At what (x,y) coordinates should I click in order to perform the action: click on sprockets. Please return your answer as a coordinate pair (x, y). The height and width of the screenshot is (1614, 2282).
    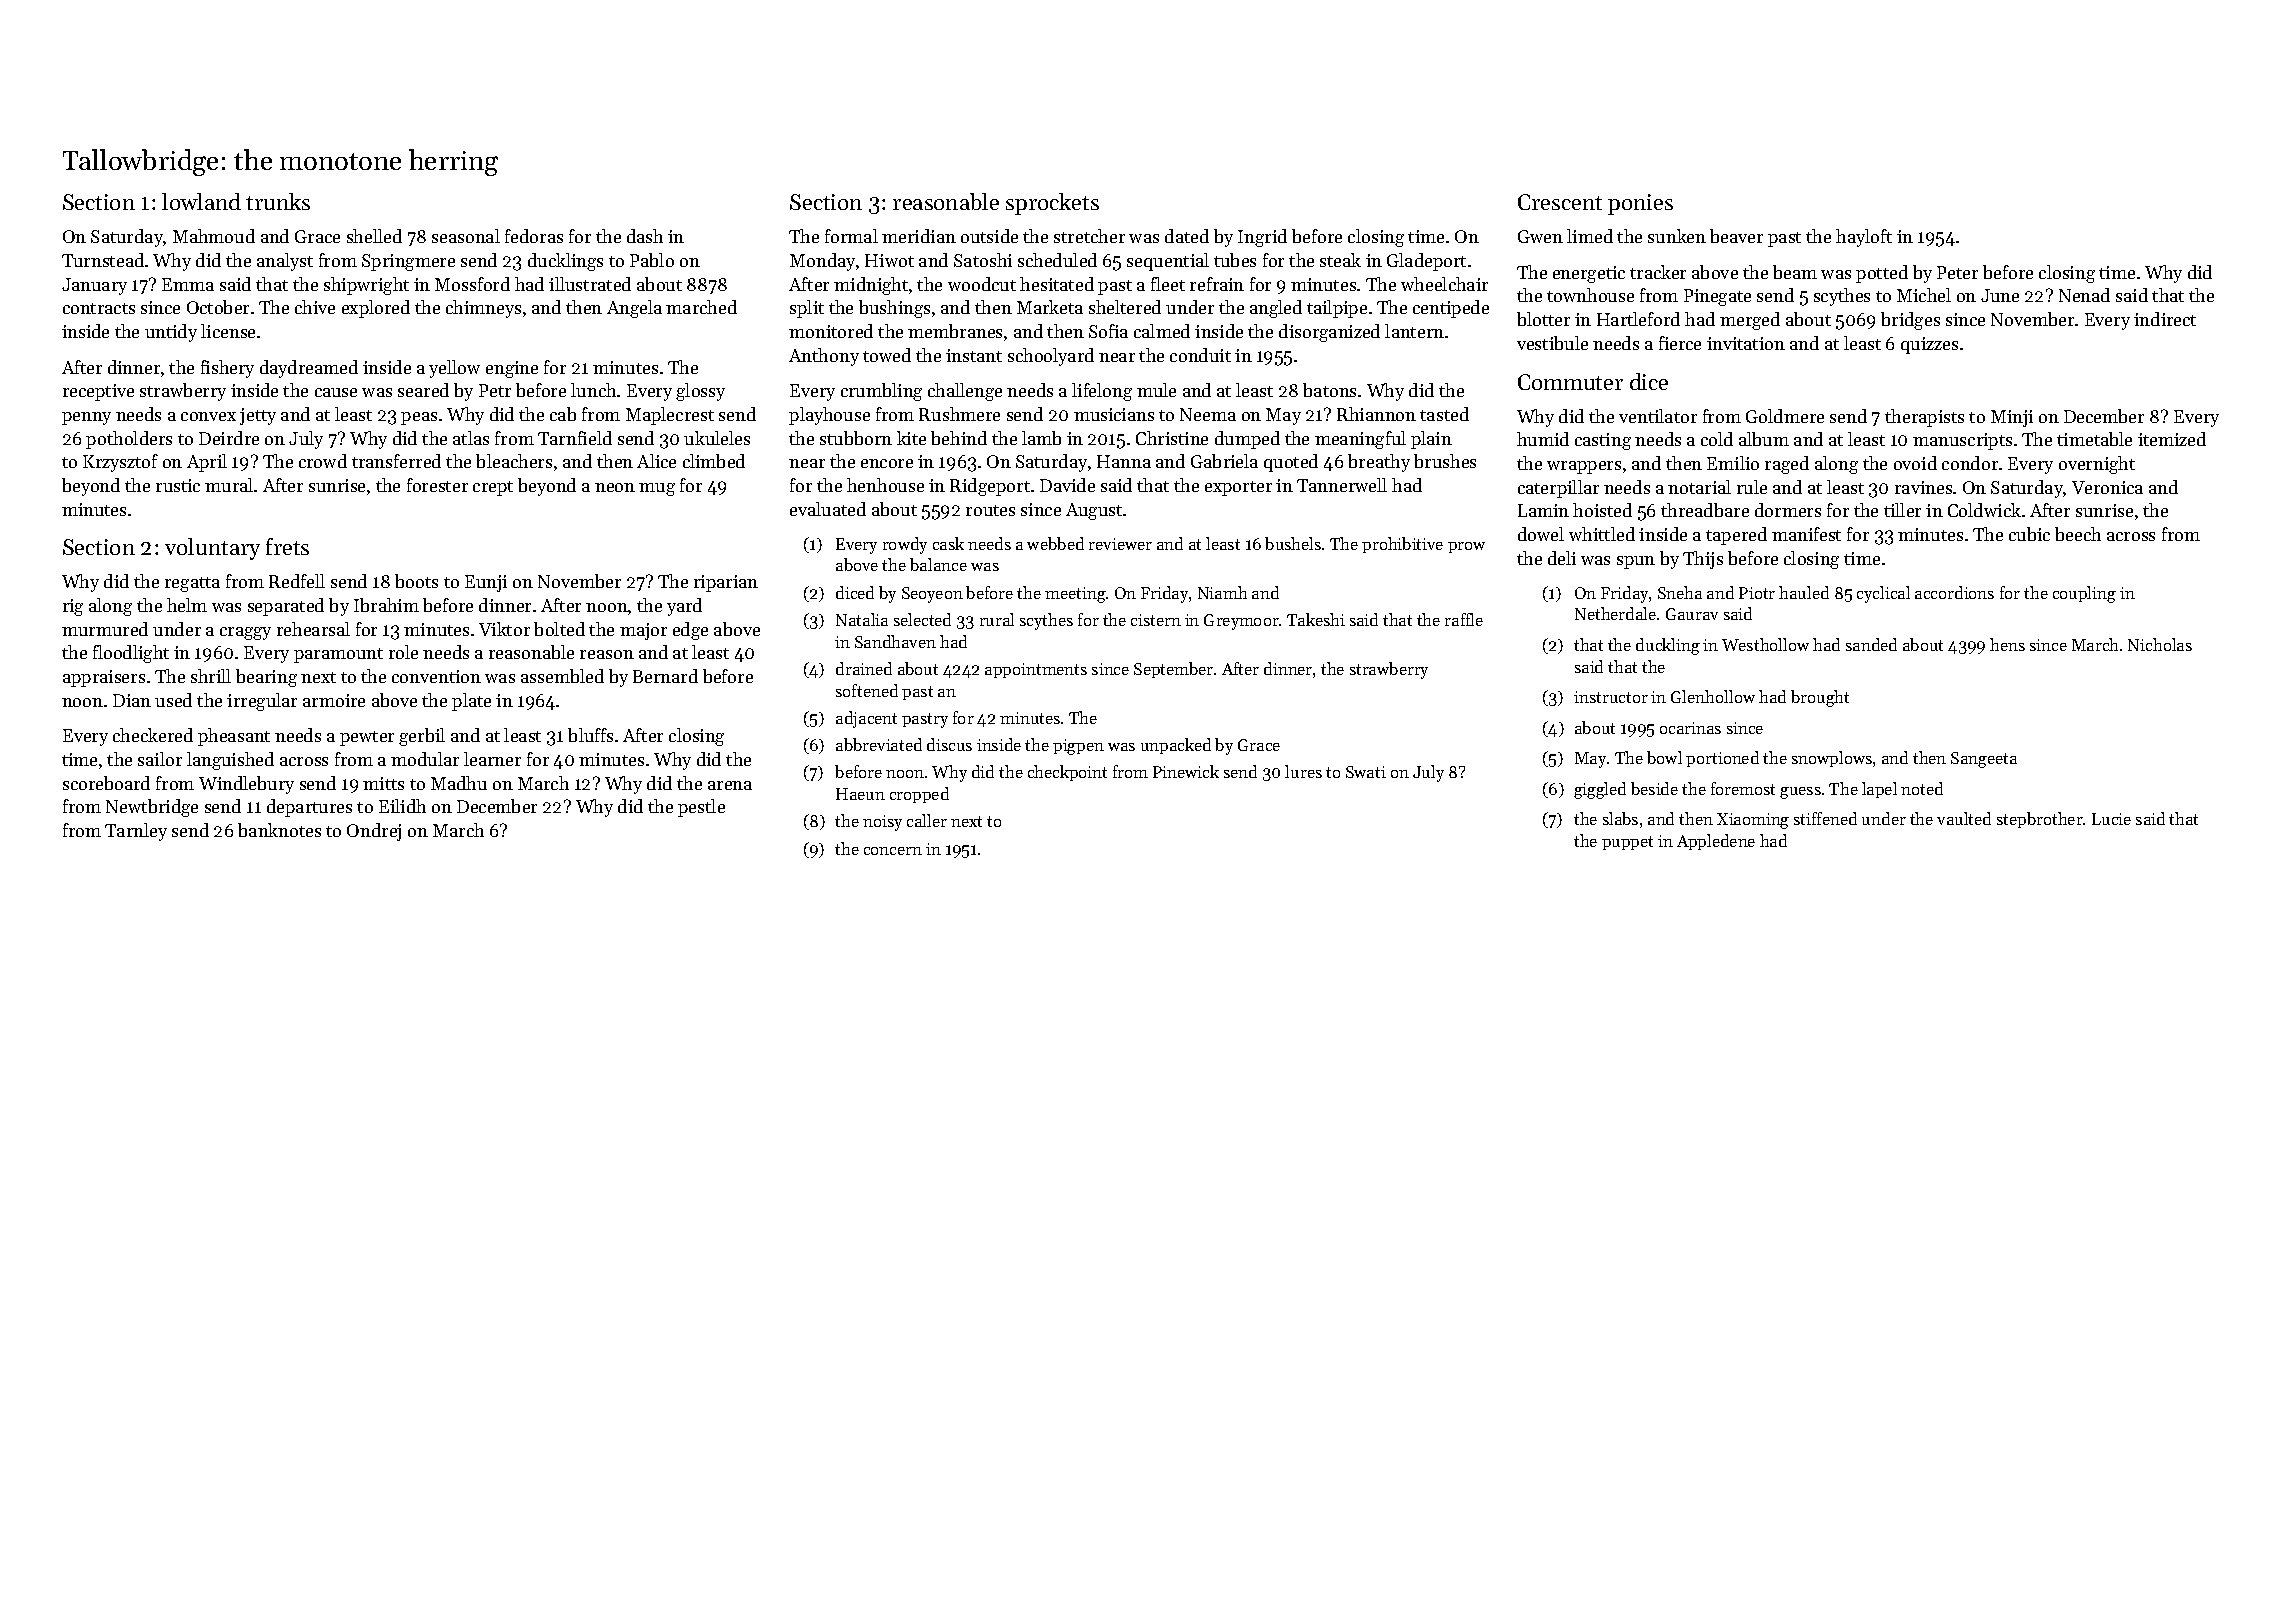
    Looking at the image, I should click on (1052, 204).
